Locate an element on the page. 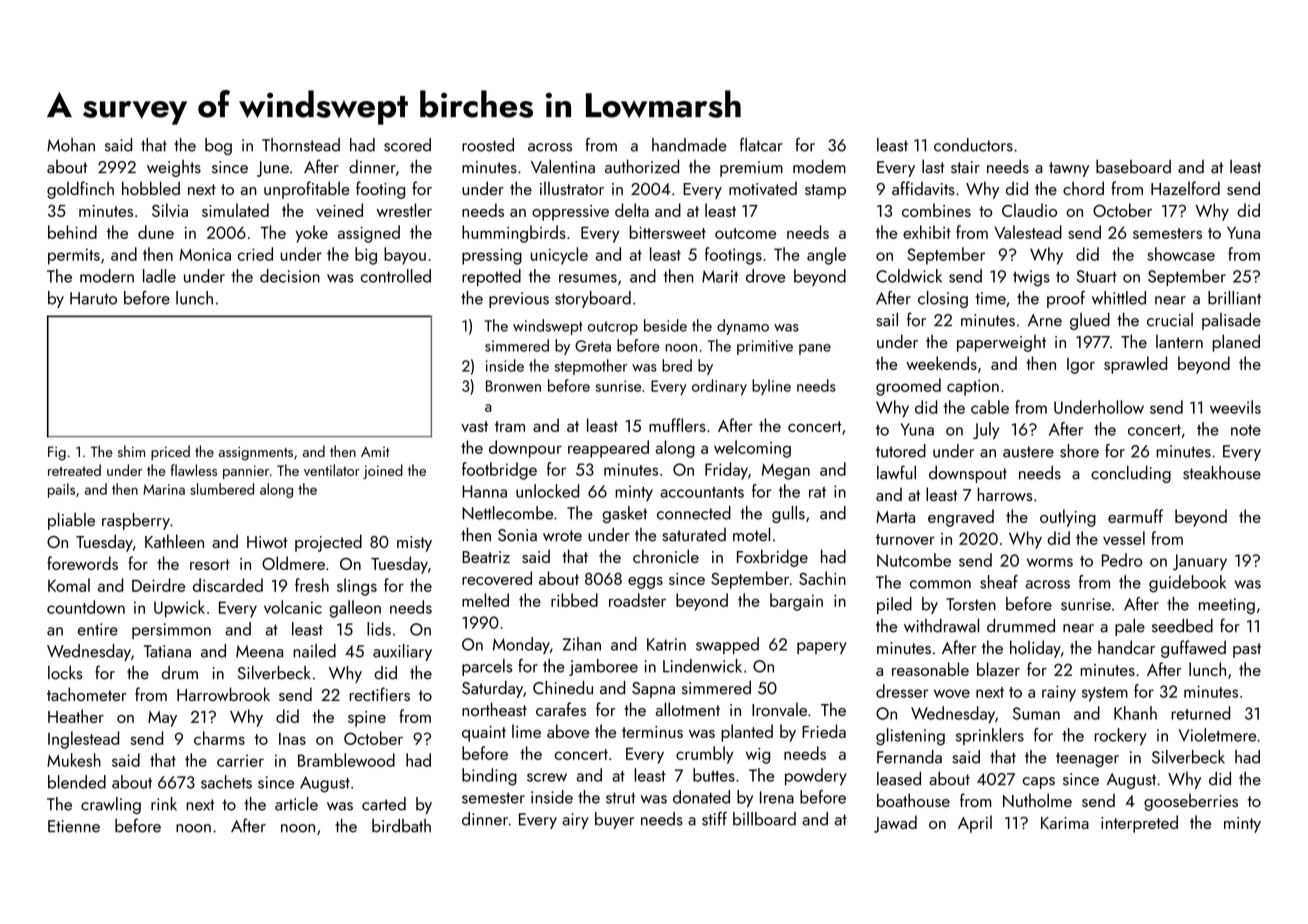 Image resolution: width=1308 pixels, height=924 pixels. cried is located at coordinates (255, 254).
